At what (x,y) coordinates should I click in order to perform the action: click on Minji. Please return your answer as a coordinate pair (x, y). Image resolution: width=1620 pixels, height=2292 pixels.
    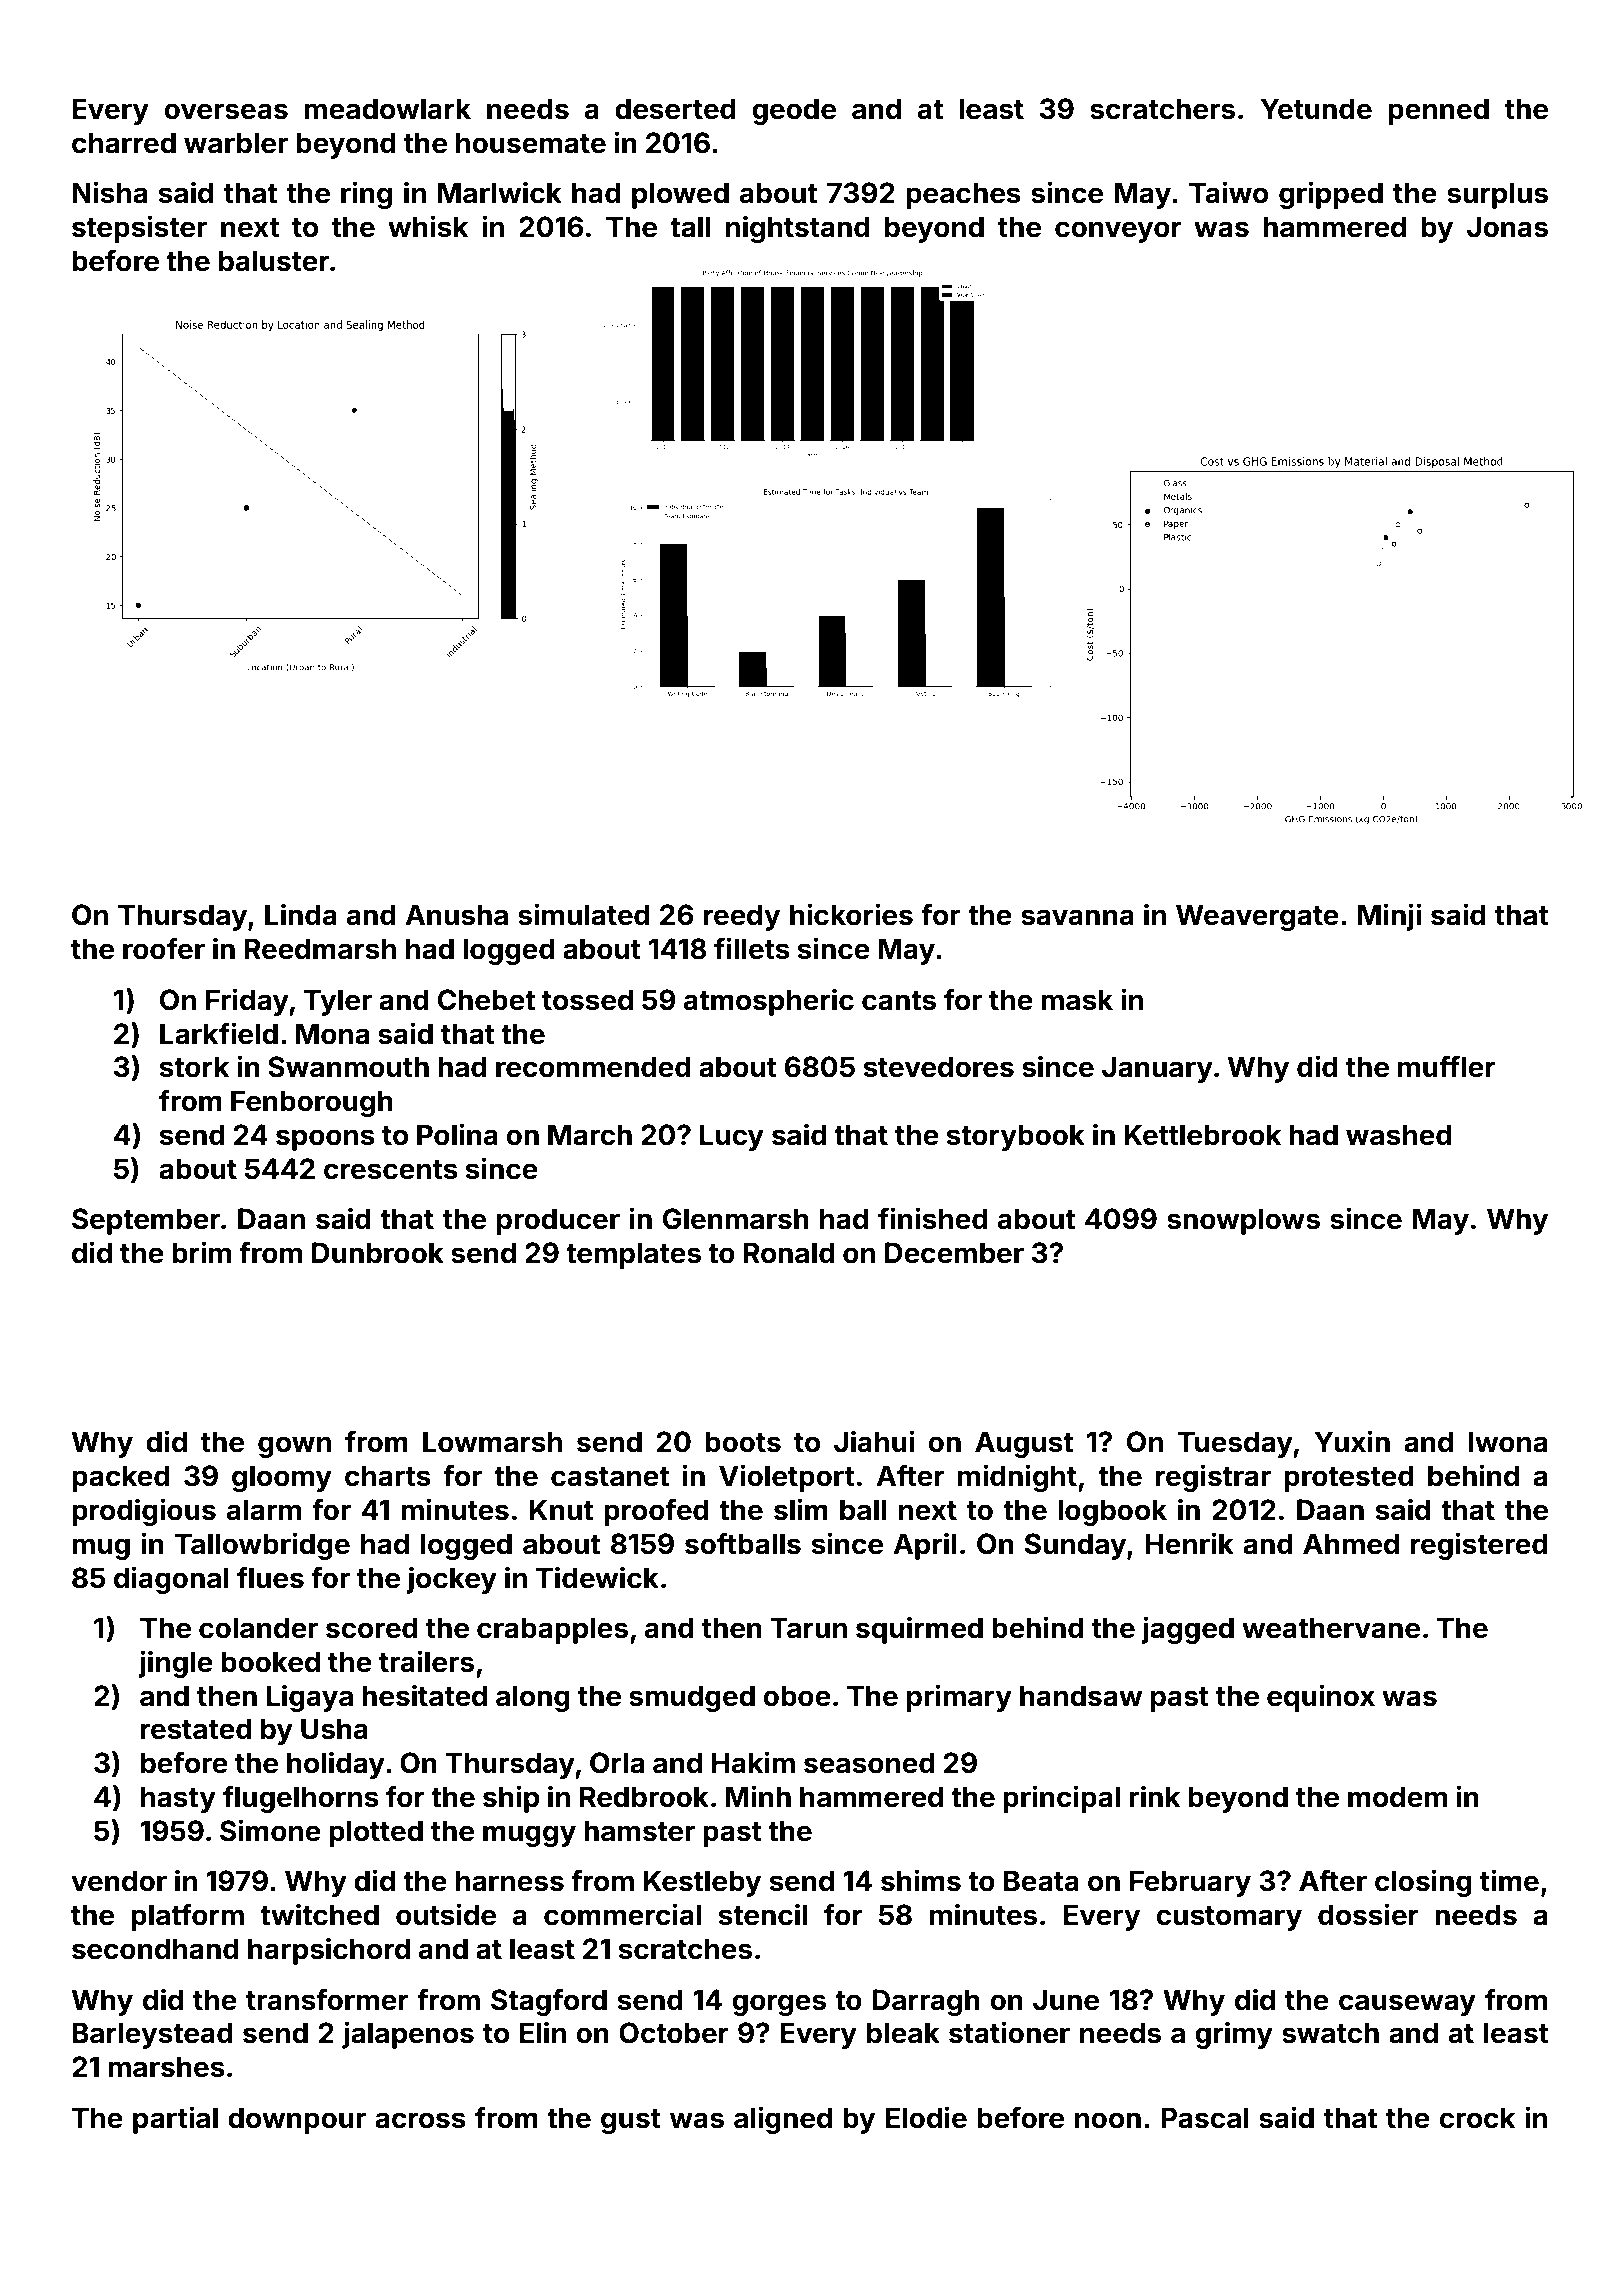
    Looking at the image, I should click on (1389, 917).
